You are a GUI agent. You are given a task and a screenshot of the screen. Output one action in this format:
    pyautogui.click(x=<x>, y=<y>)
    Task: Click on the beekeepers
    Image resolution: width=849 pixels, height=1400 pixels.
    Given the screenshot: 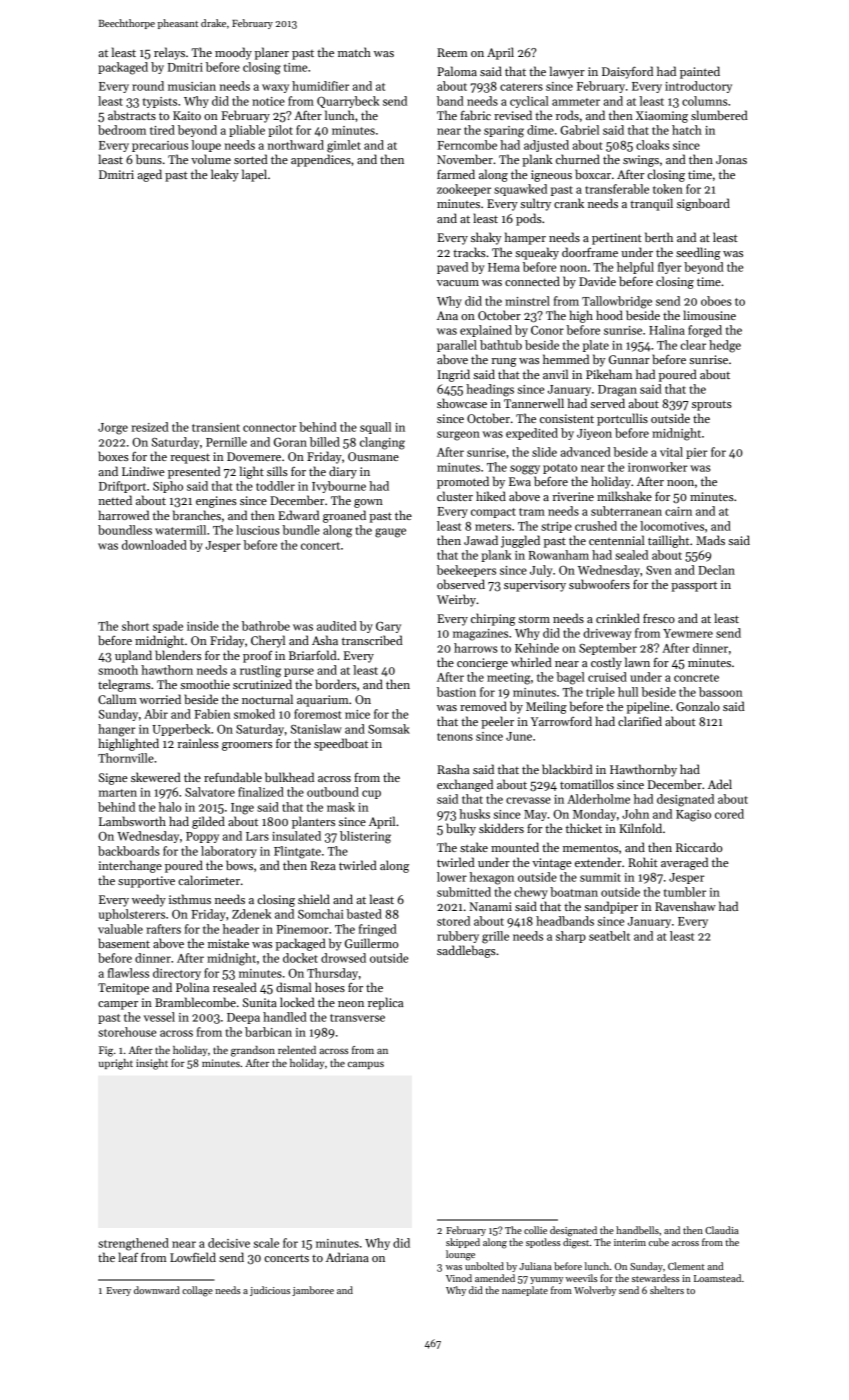 What is the action you would take?
    pyautogui.click(x=466, y=571)
